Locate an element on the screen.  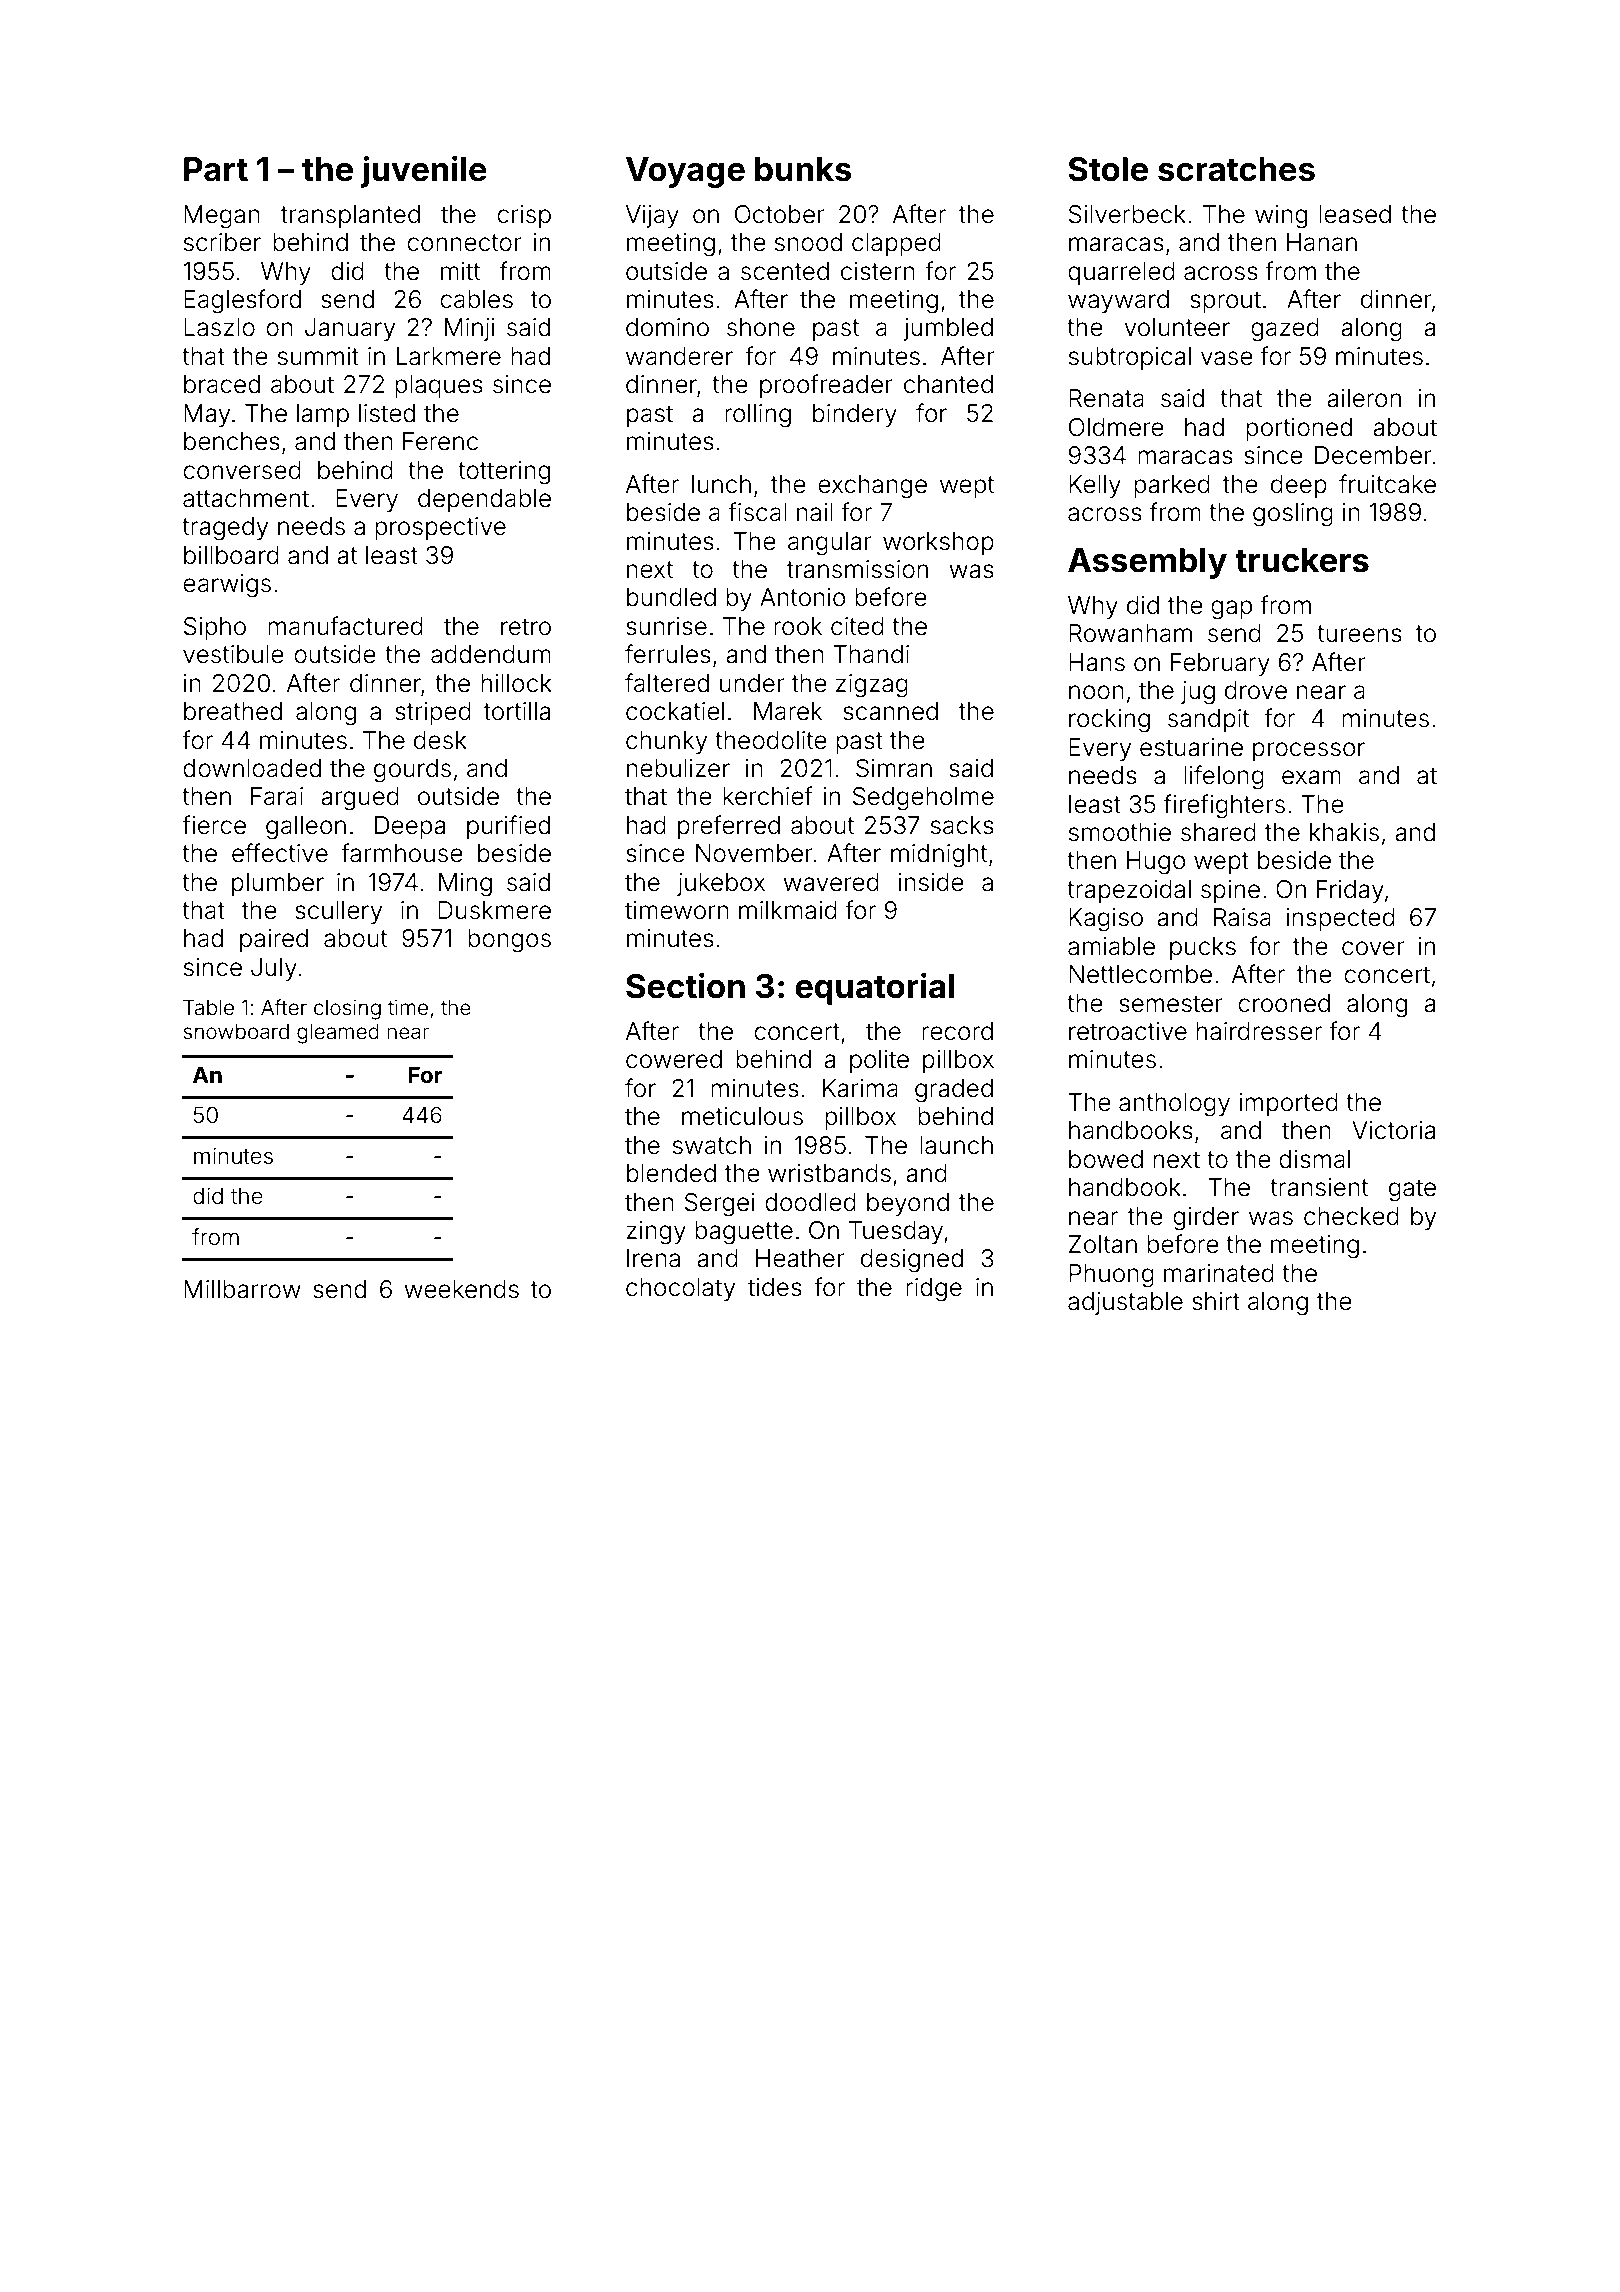
gazed is located at coordinates (1285, 330).
